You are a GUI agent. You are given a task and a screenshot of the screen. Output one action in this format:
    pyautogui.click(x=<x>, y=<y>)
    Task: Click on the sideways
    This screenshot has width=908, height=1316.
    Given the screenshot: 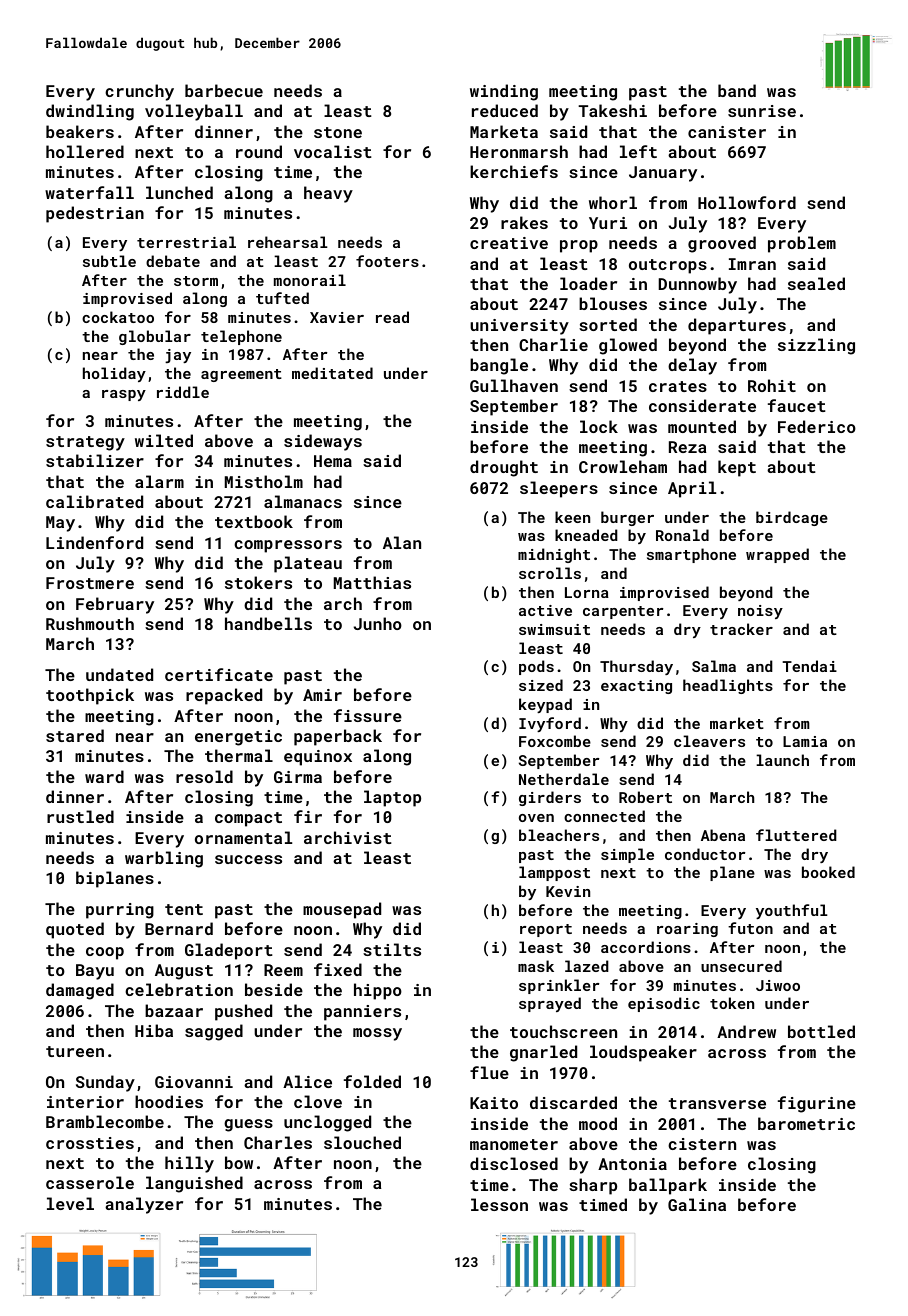 What is the action you would take?
    pyautogui.click(x=323, y=442)
